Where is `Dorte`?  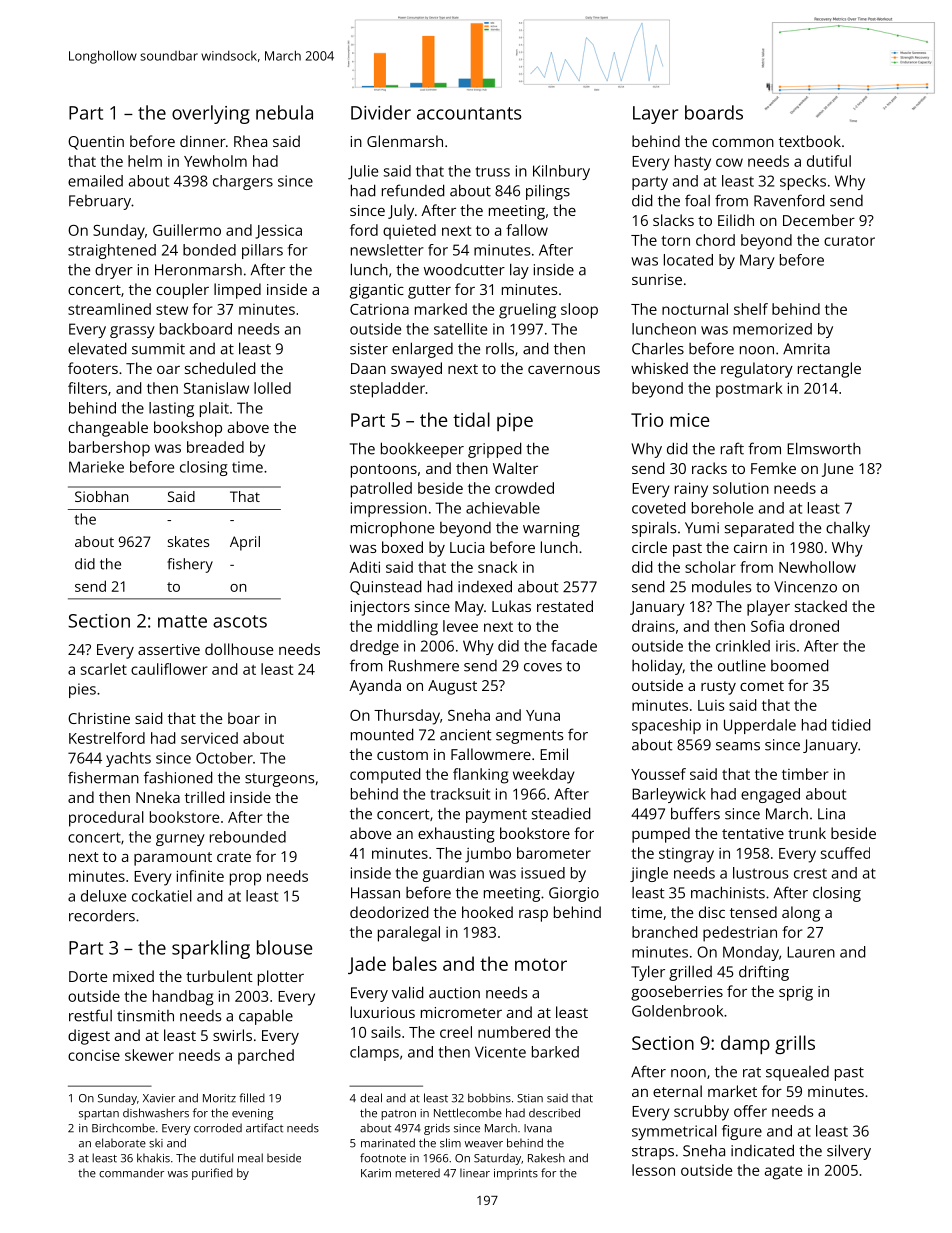
Dorte is located at coordinates (88, 976).
